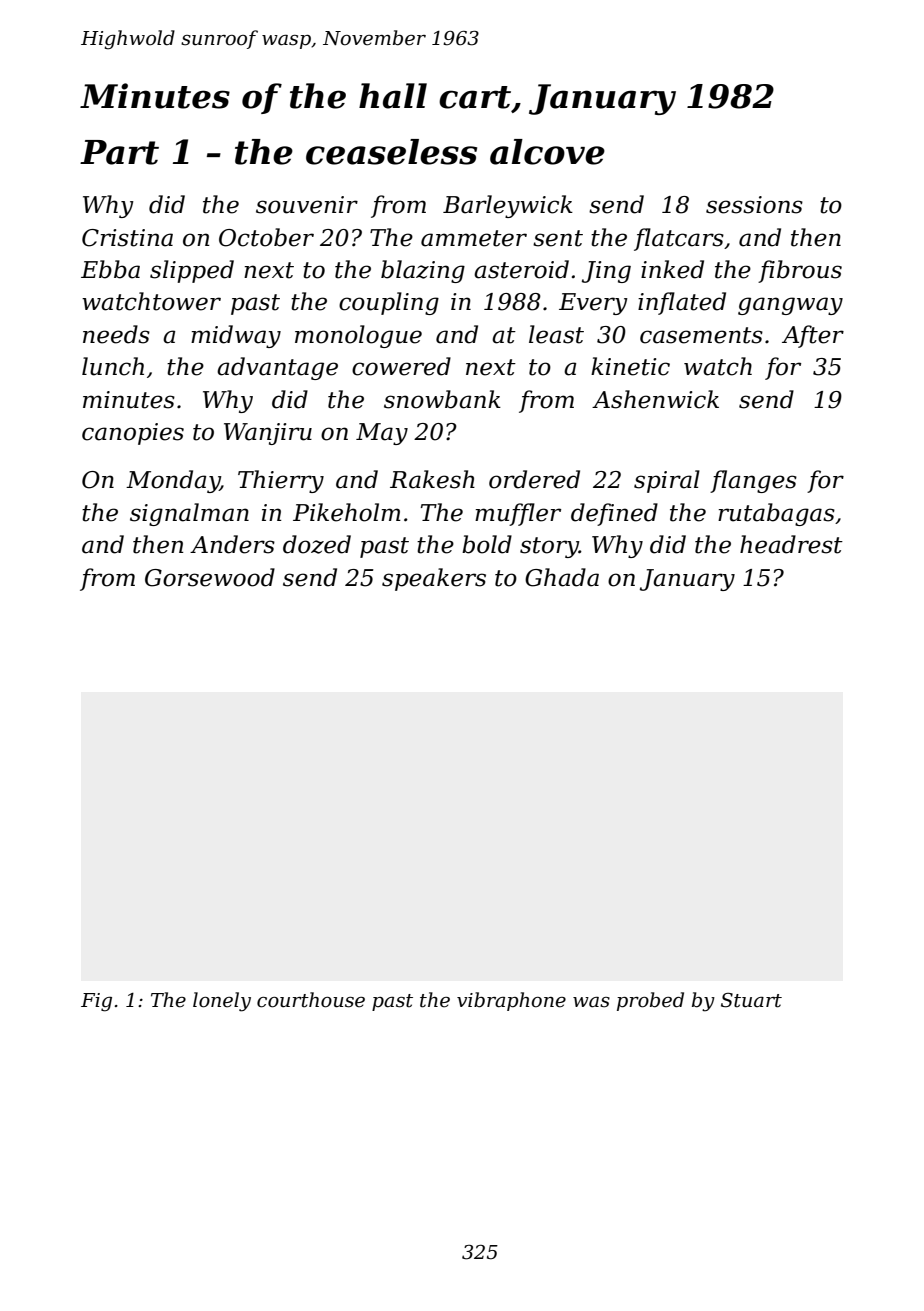  Describe the element at coordinates (127, 238) in the document. I see `Cristina` at that location.
